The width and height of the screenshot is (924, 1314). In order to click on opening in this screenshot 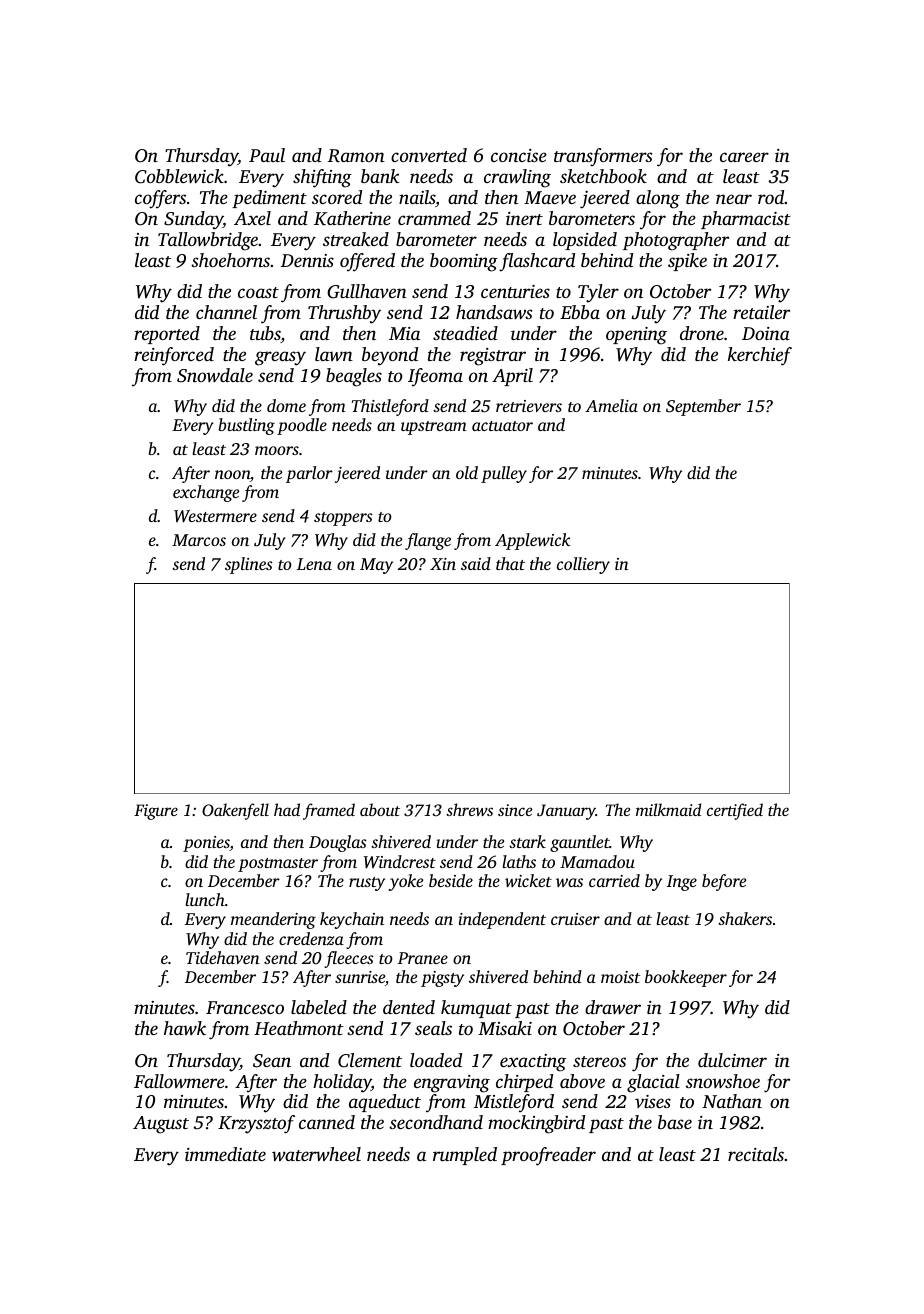, I will do `click(636, 336)`.
